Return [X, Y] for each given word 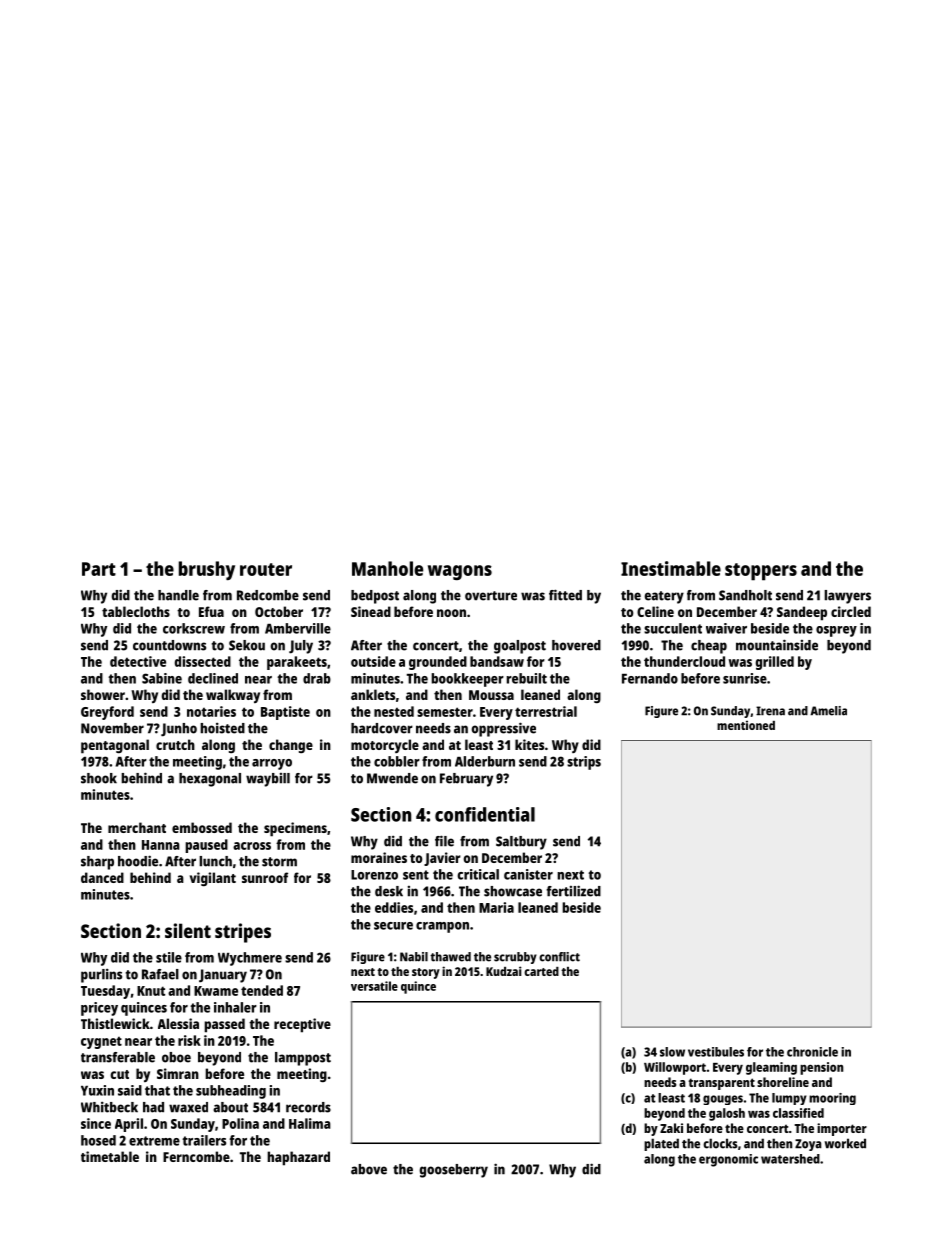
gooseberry [453, 1171]
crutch [175, 744]
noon [451, 613]
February [466, 780]
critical [478, 874]
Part [99, 569]
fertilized [573, 891]
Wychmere [250, 959]
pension [821, 1068]
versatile [374, 986]
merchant [137, 827]
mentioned [746, 725]
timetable [110, 1156]
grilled [775, 663]
